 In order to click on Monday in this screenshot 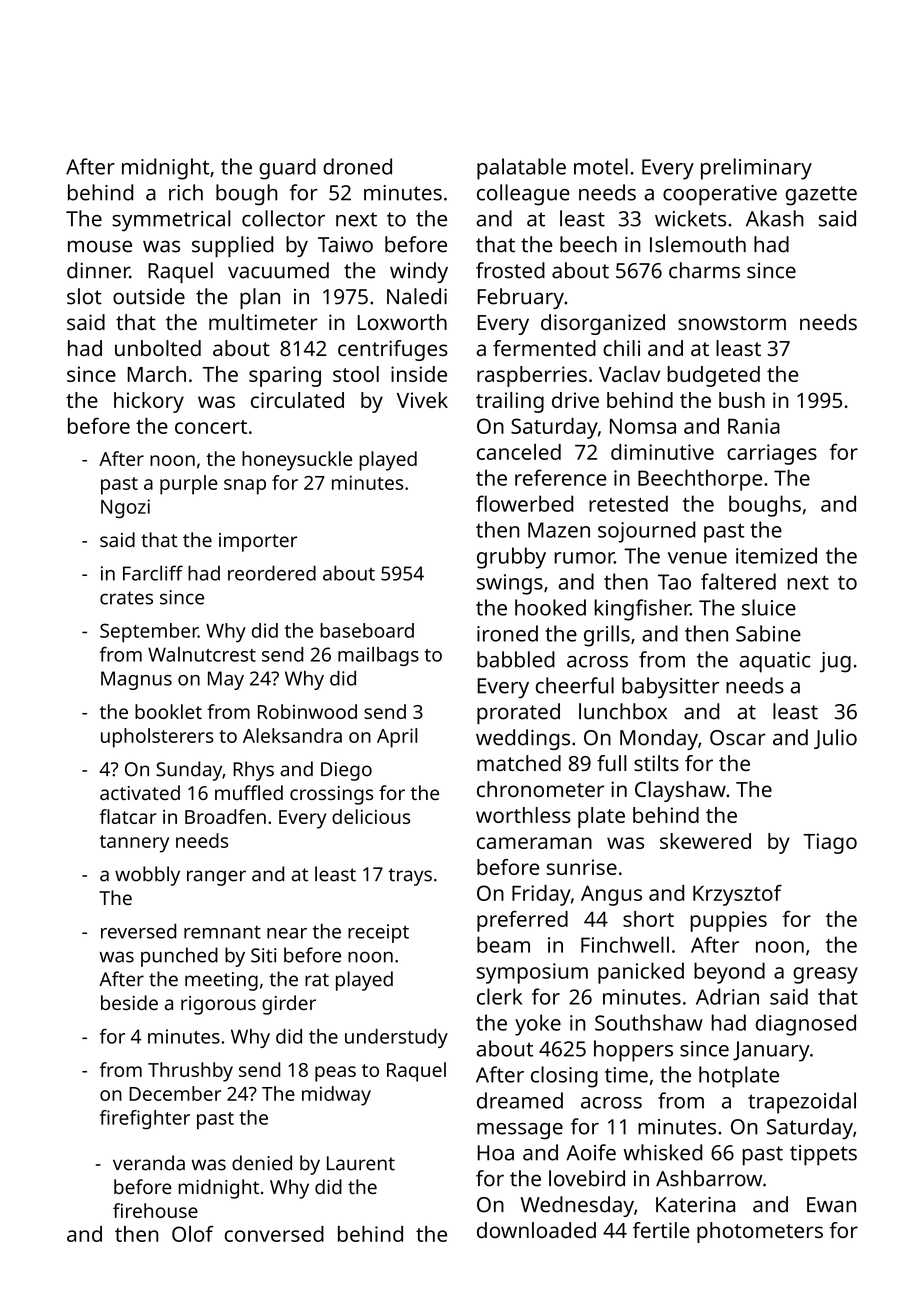, I will do `click(659, 739)`.
